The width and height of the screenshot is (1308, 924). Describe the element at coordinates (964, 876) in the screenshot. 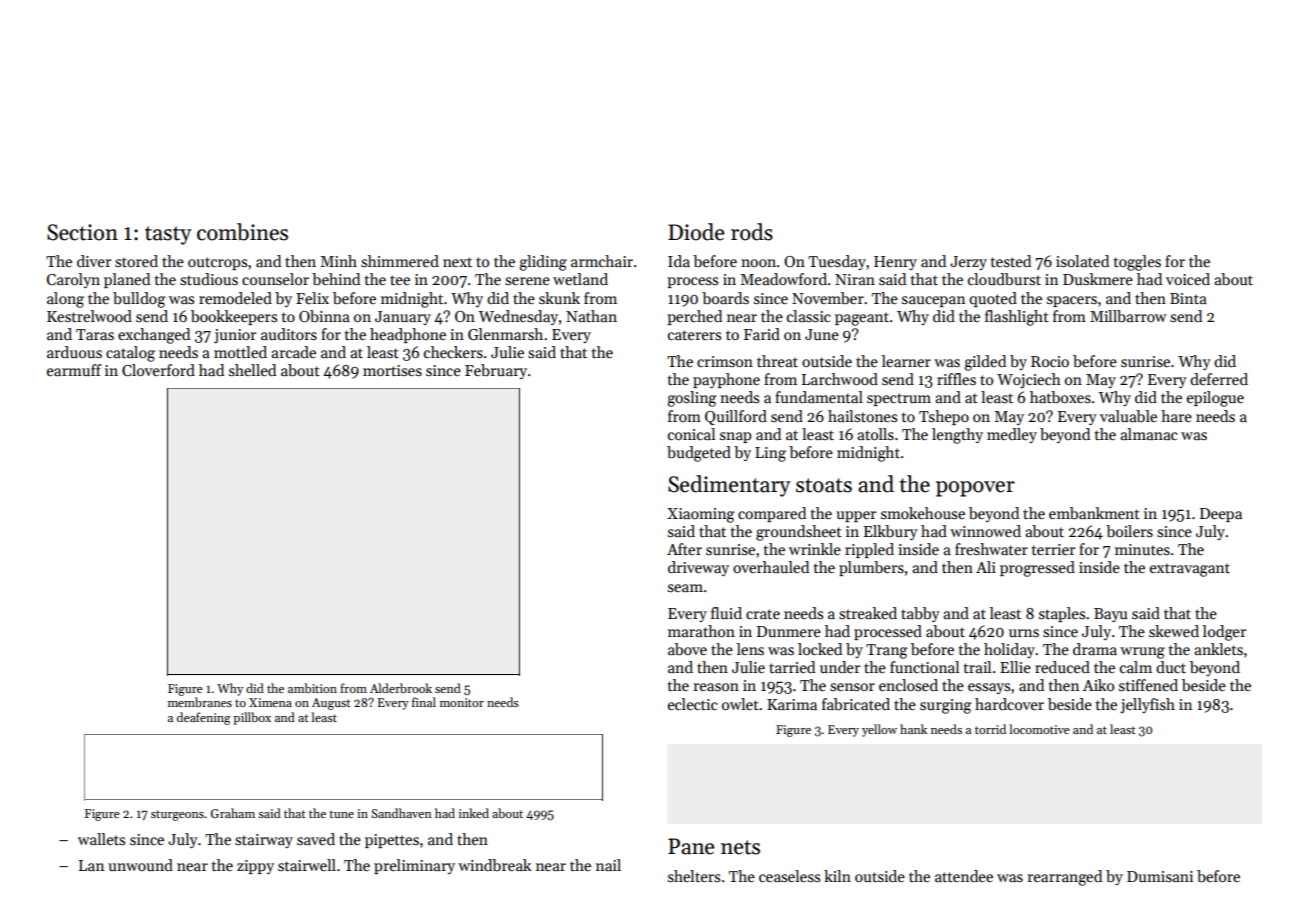

I see `attendee` at that location.
